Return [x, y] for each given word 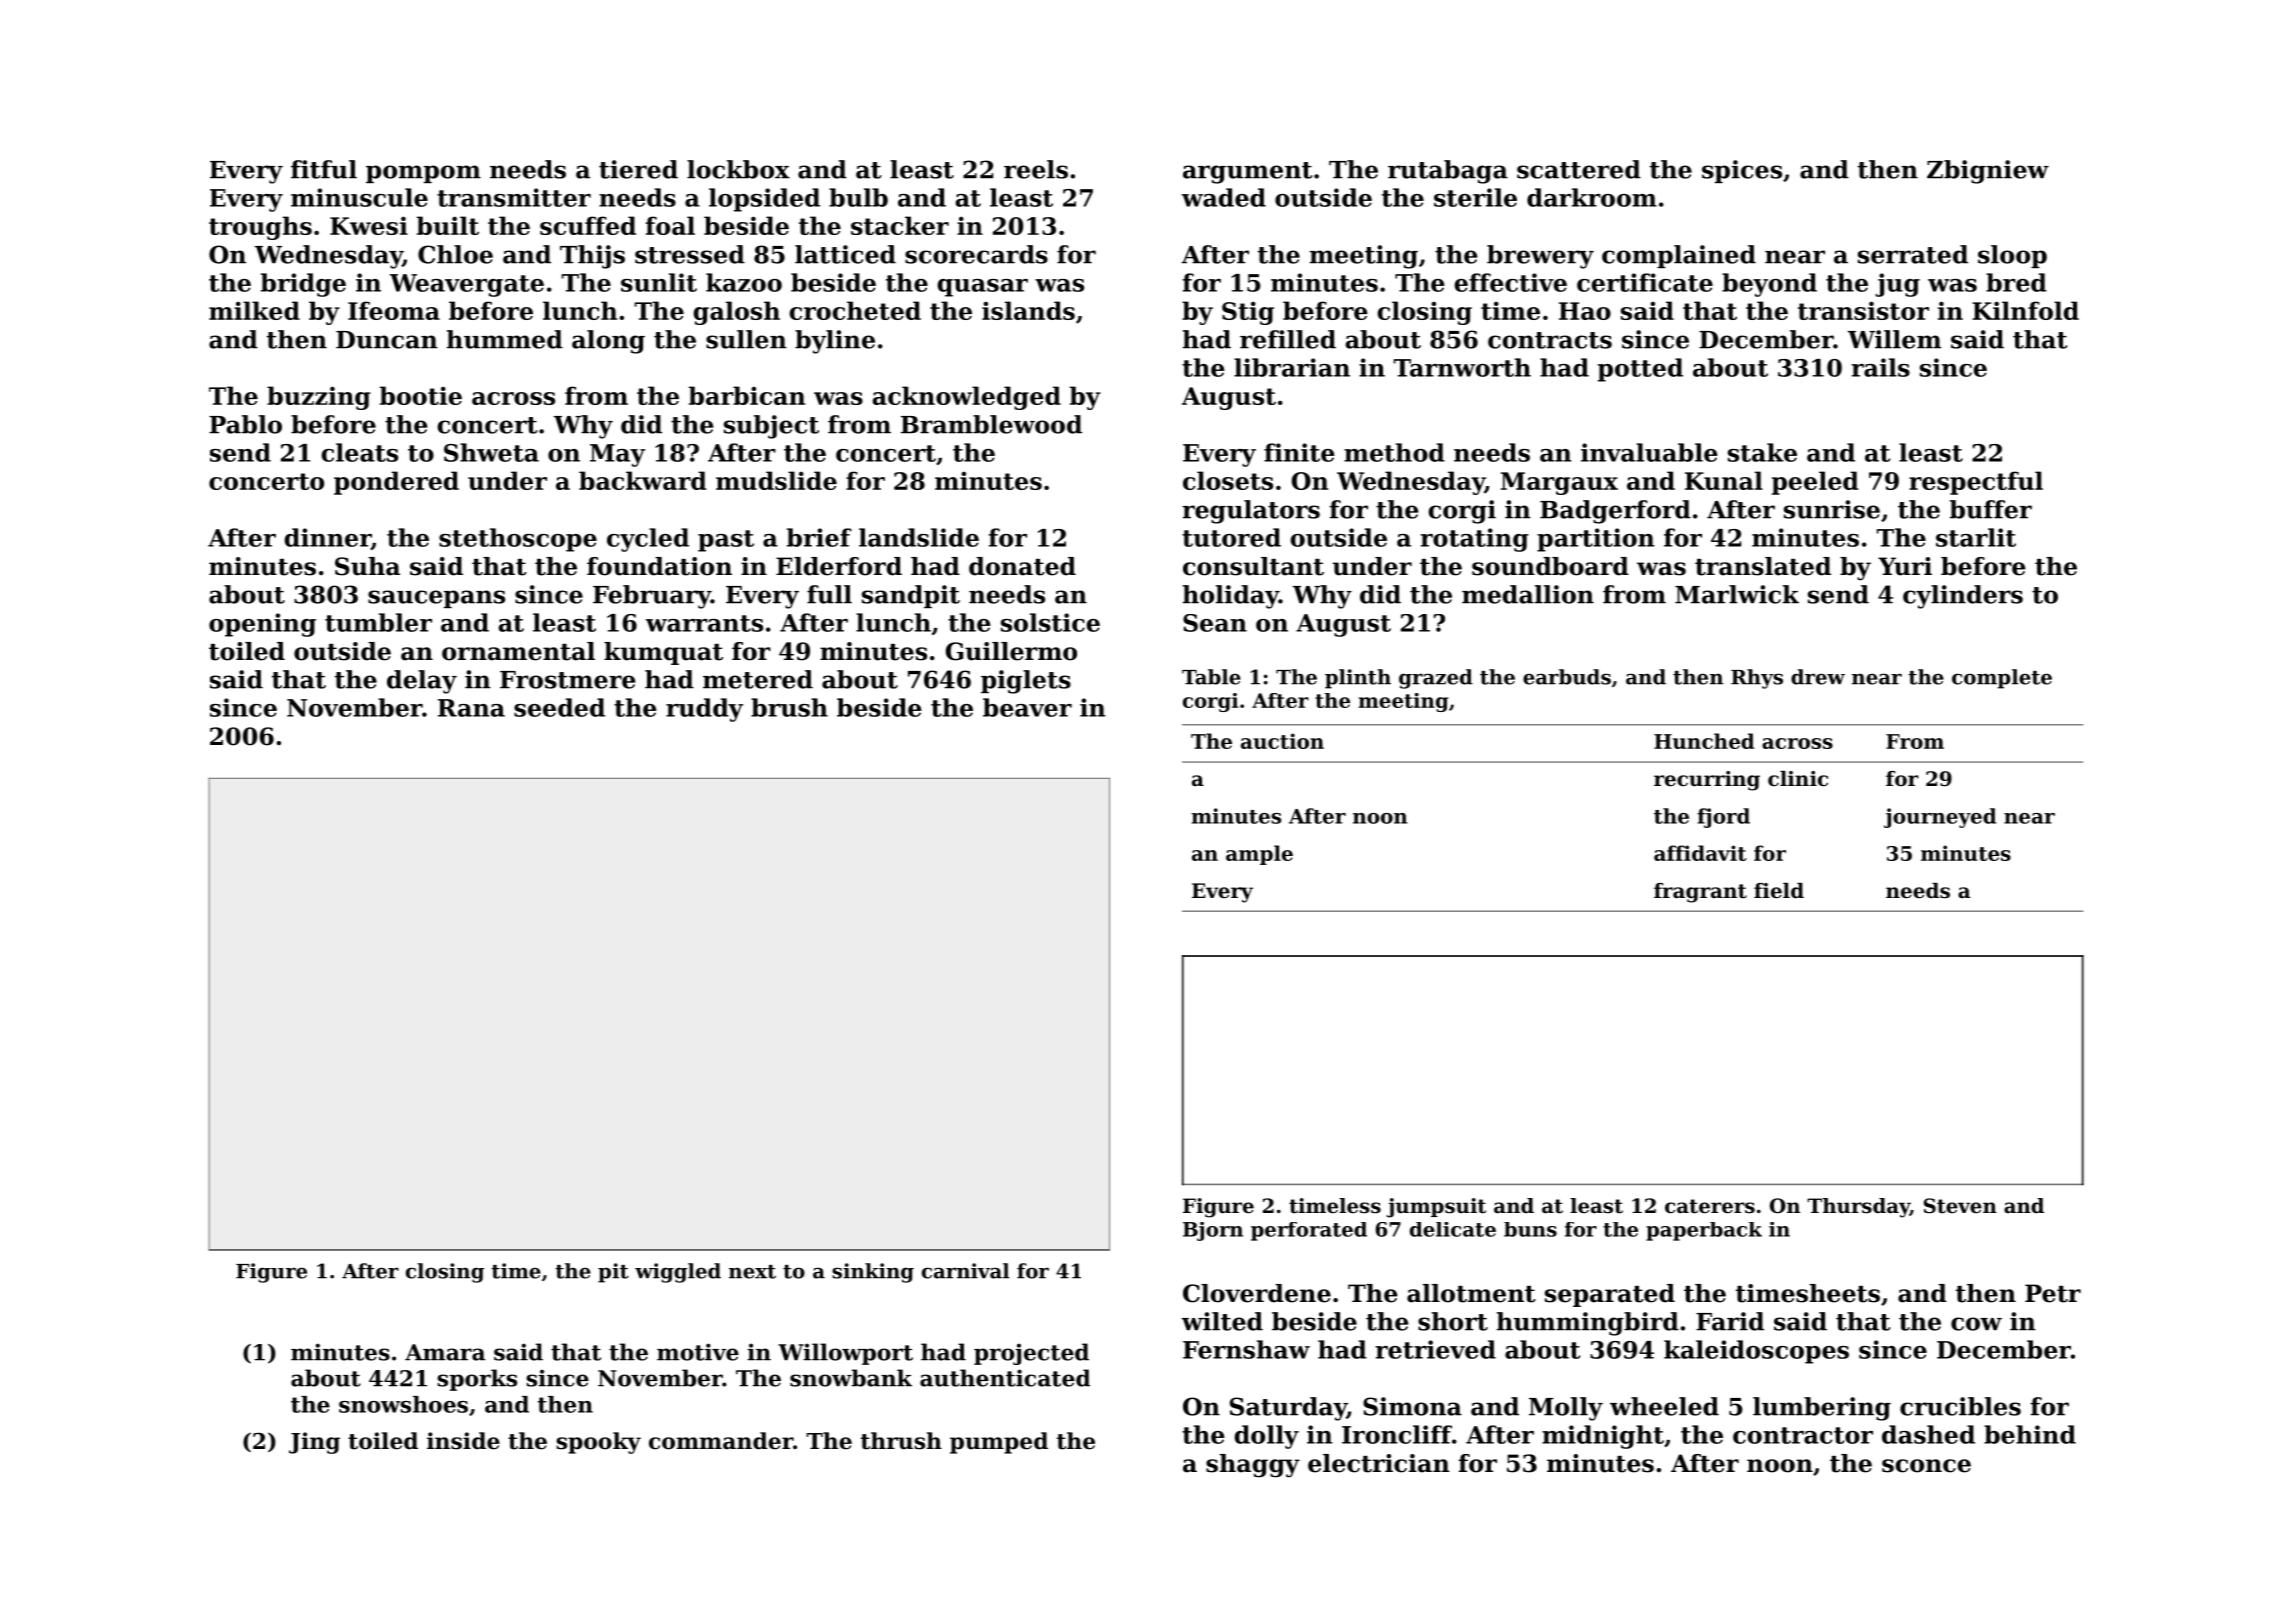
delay [422, 682]
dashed [1928, 1434]
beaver [1027, 707]
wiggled [678, 1273]
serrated [1913, 254]
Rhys [1757, 679]
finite [1299, 452]
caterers [1710, 1206]
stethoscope [518, 540]
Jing [314, 1443]
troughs [260, 228]
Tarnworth [1462, 367]
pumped [999, 1443]
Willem [1894, 339]
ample [1259, 855]
